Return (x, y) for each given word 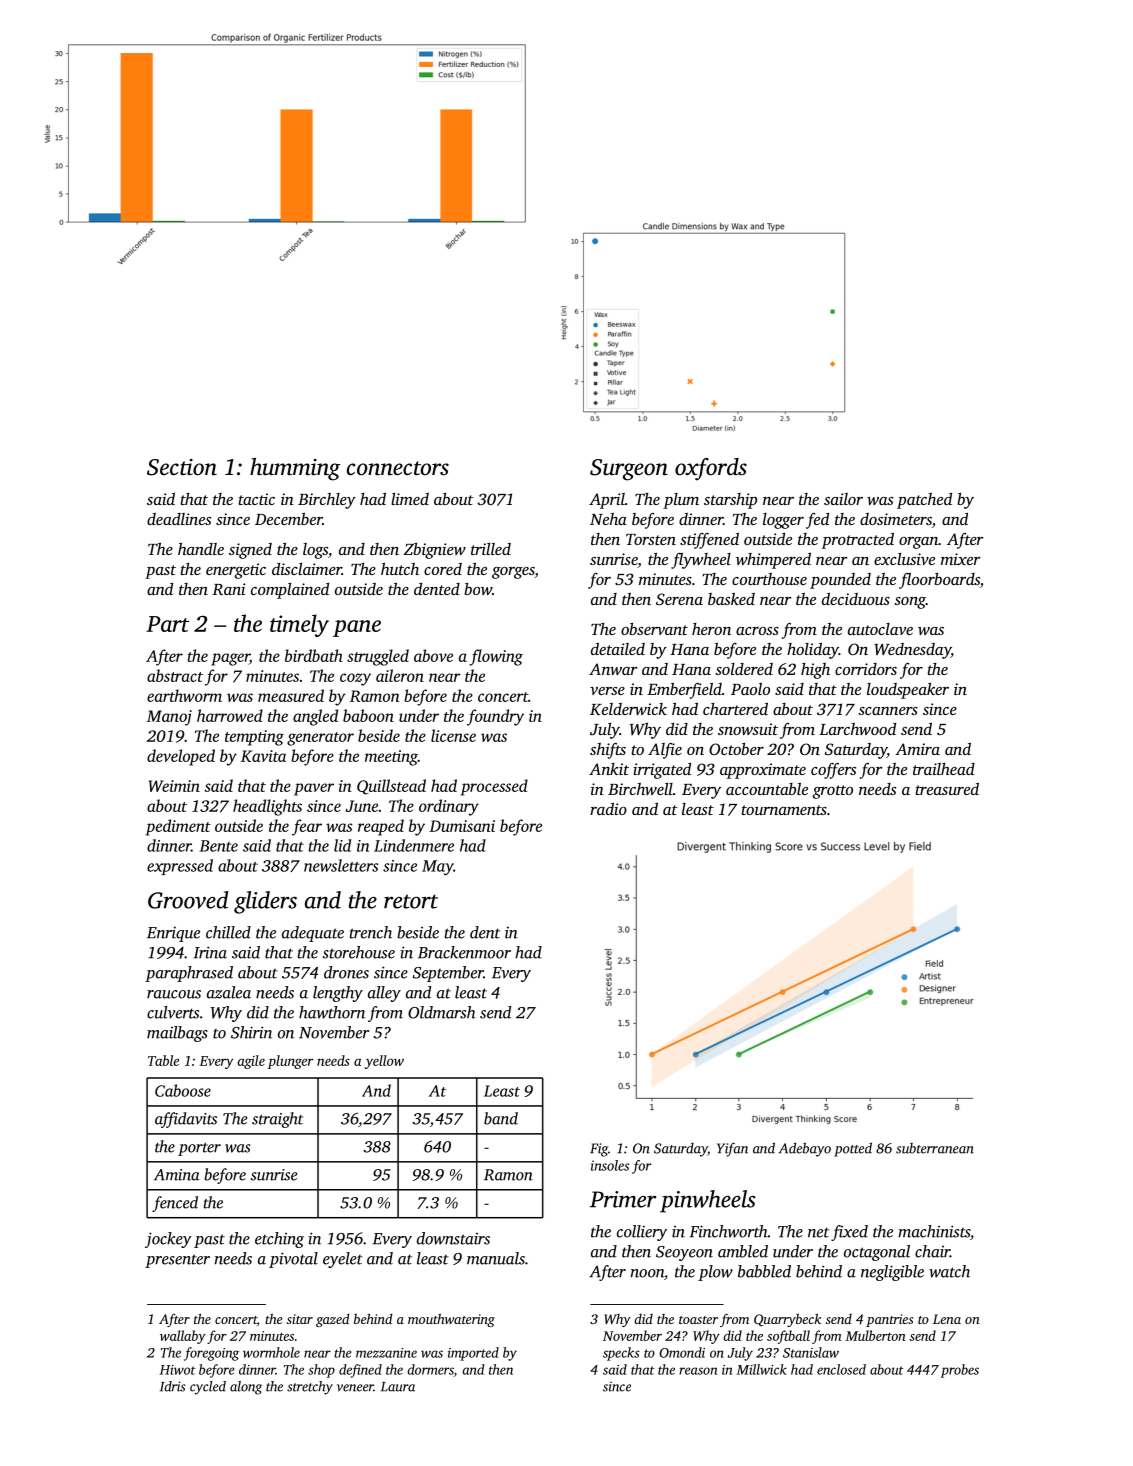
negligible (892, 1273)
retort (411, 901)
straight (277, 1120)
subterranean (935, 1148)
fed (817, 521)
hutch (400, 569)
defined (360, 1371)
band (501, 1118)
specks (621, 1354)
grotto (833, 792)
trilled (491, 549)
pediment (178, 827)
